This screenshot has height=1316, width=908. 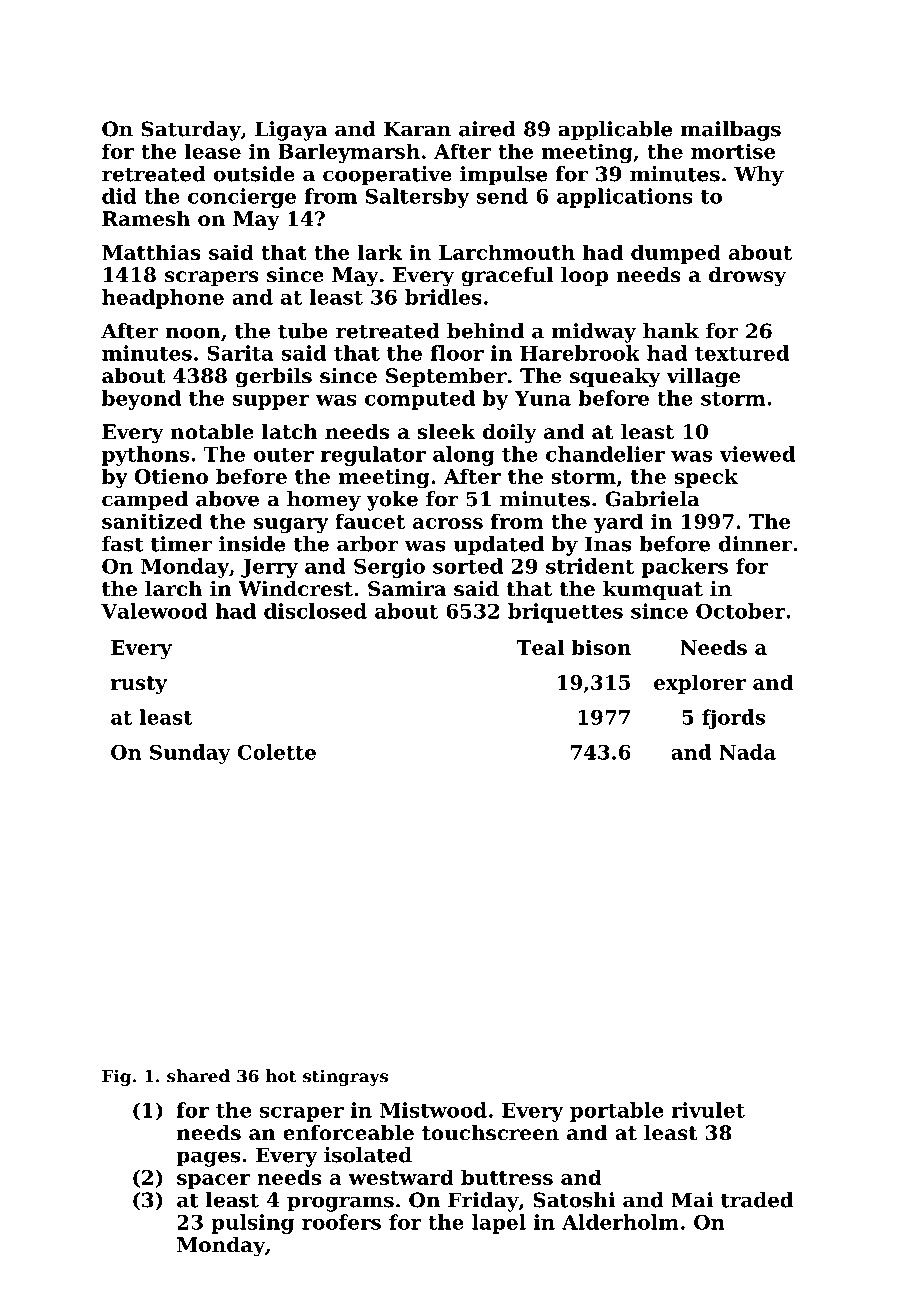 I want to click on stingrays, so click(x=345, y=1077).
